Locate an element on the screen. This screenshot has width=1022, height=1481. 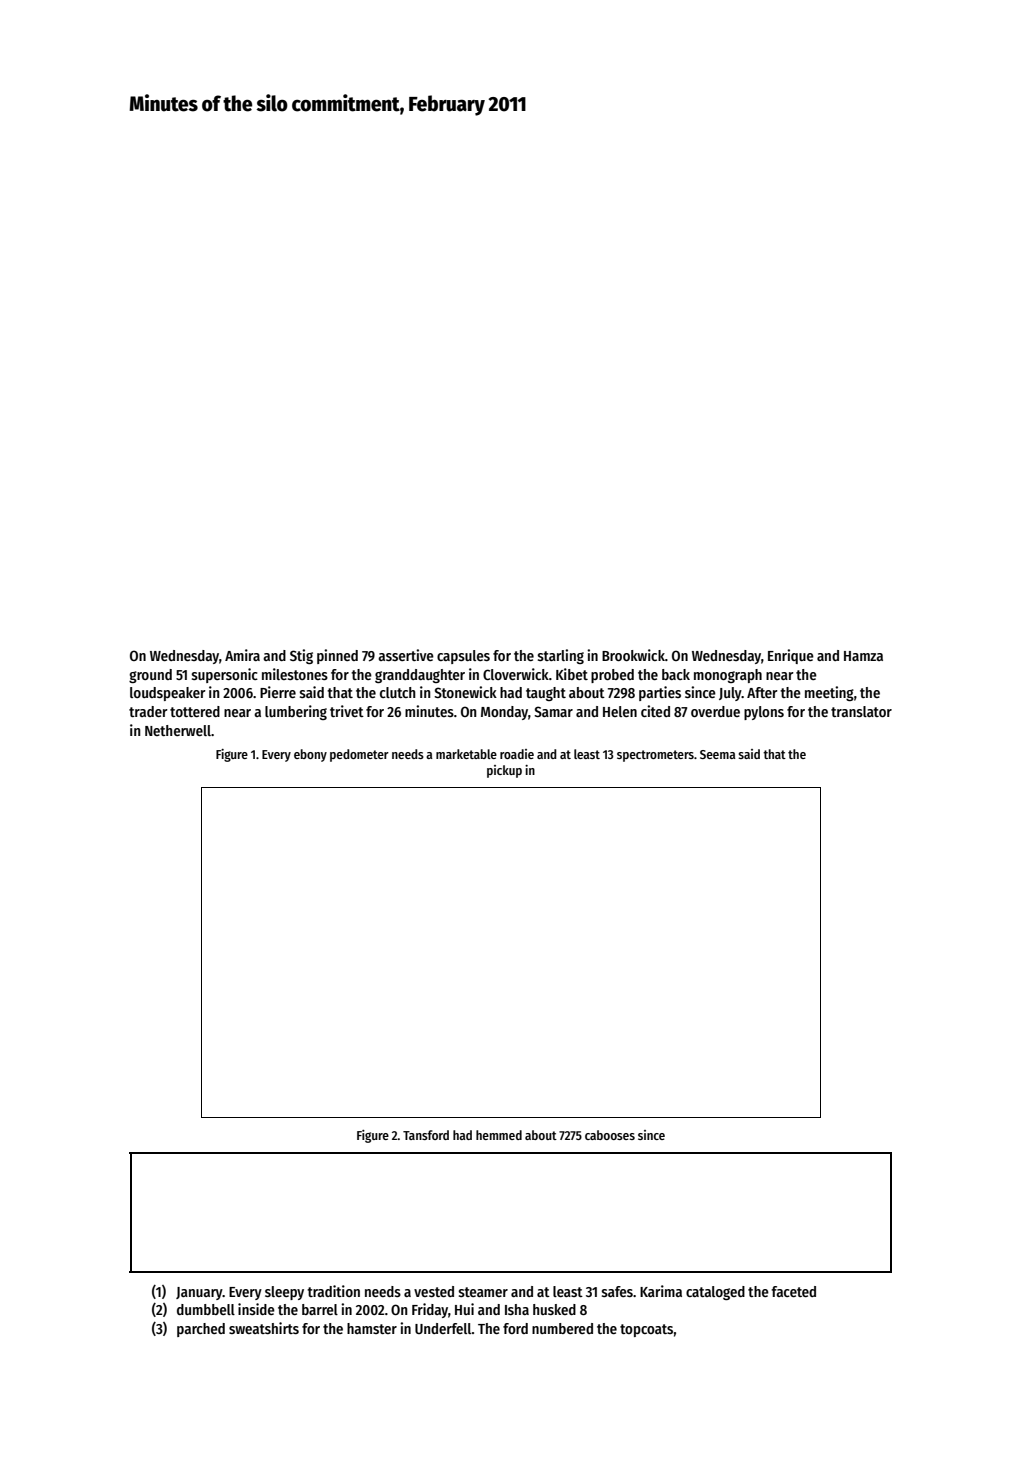
January is located at coordinates (199, 1293).
